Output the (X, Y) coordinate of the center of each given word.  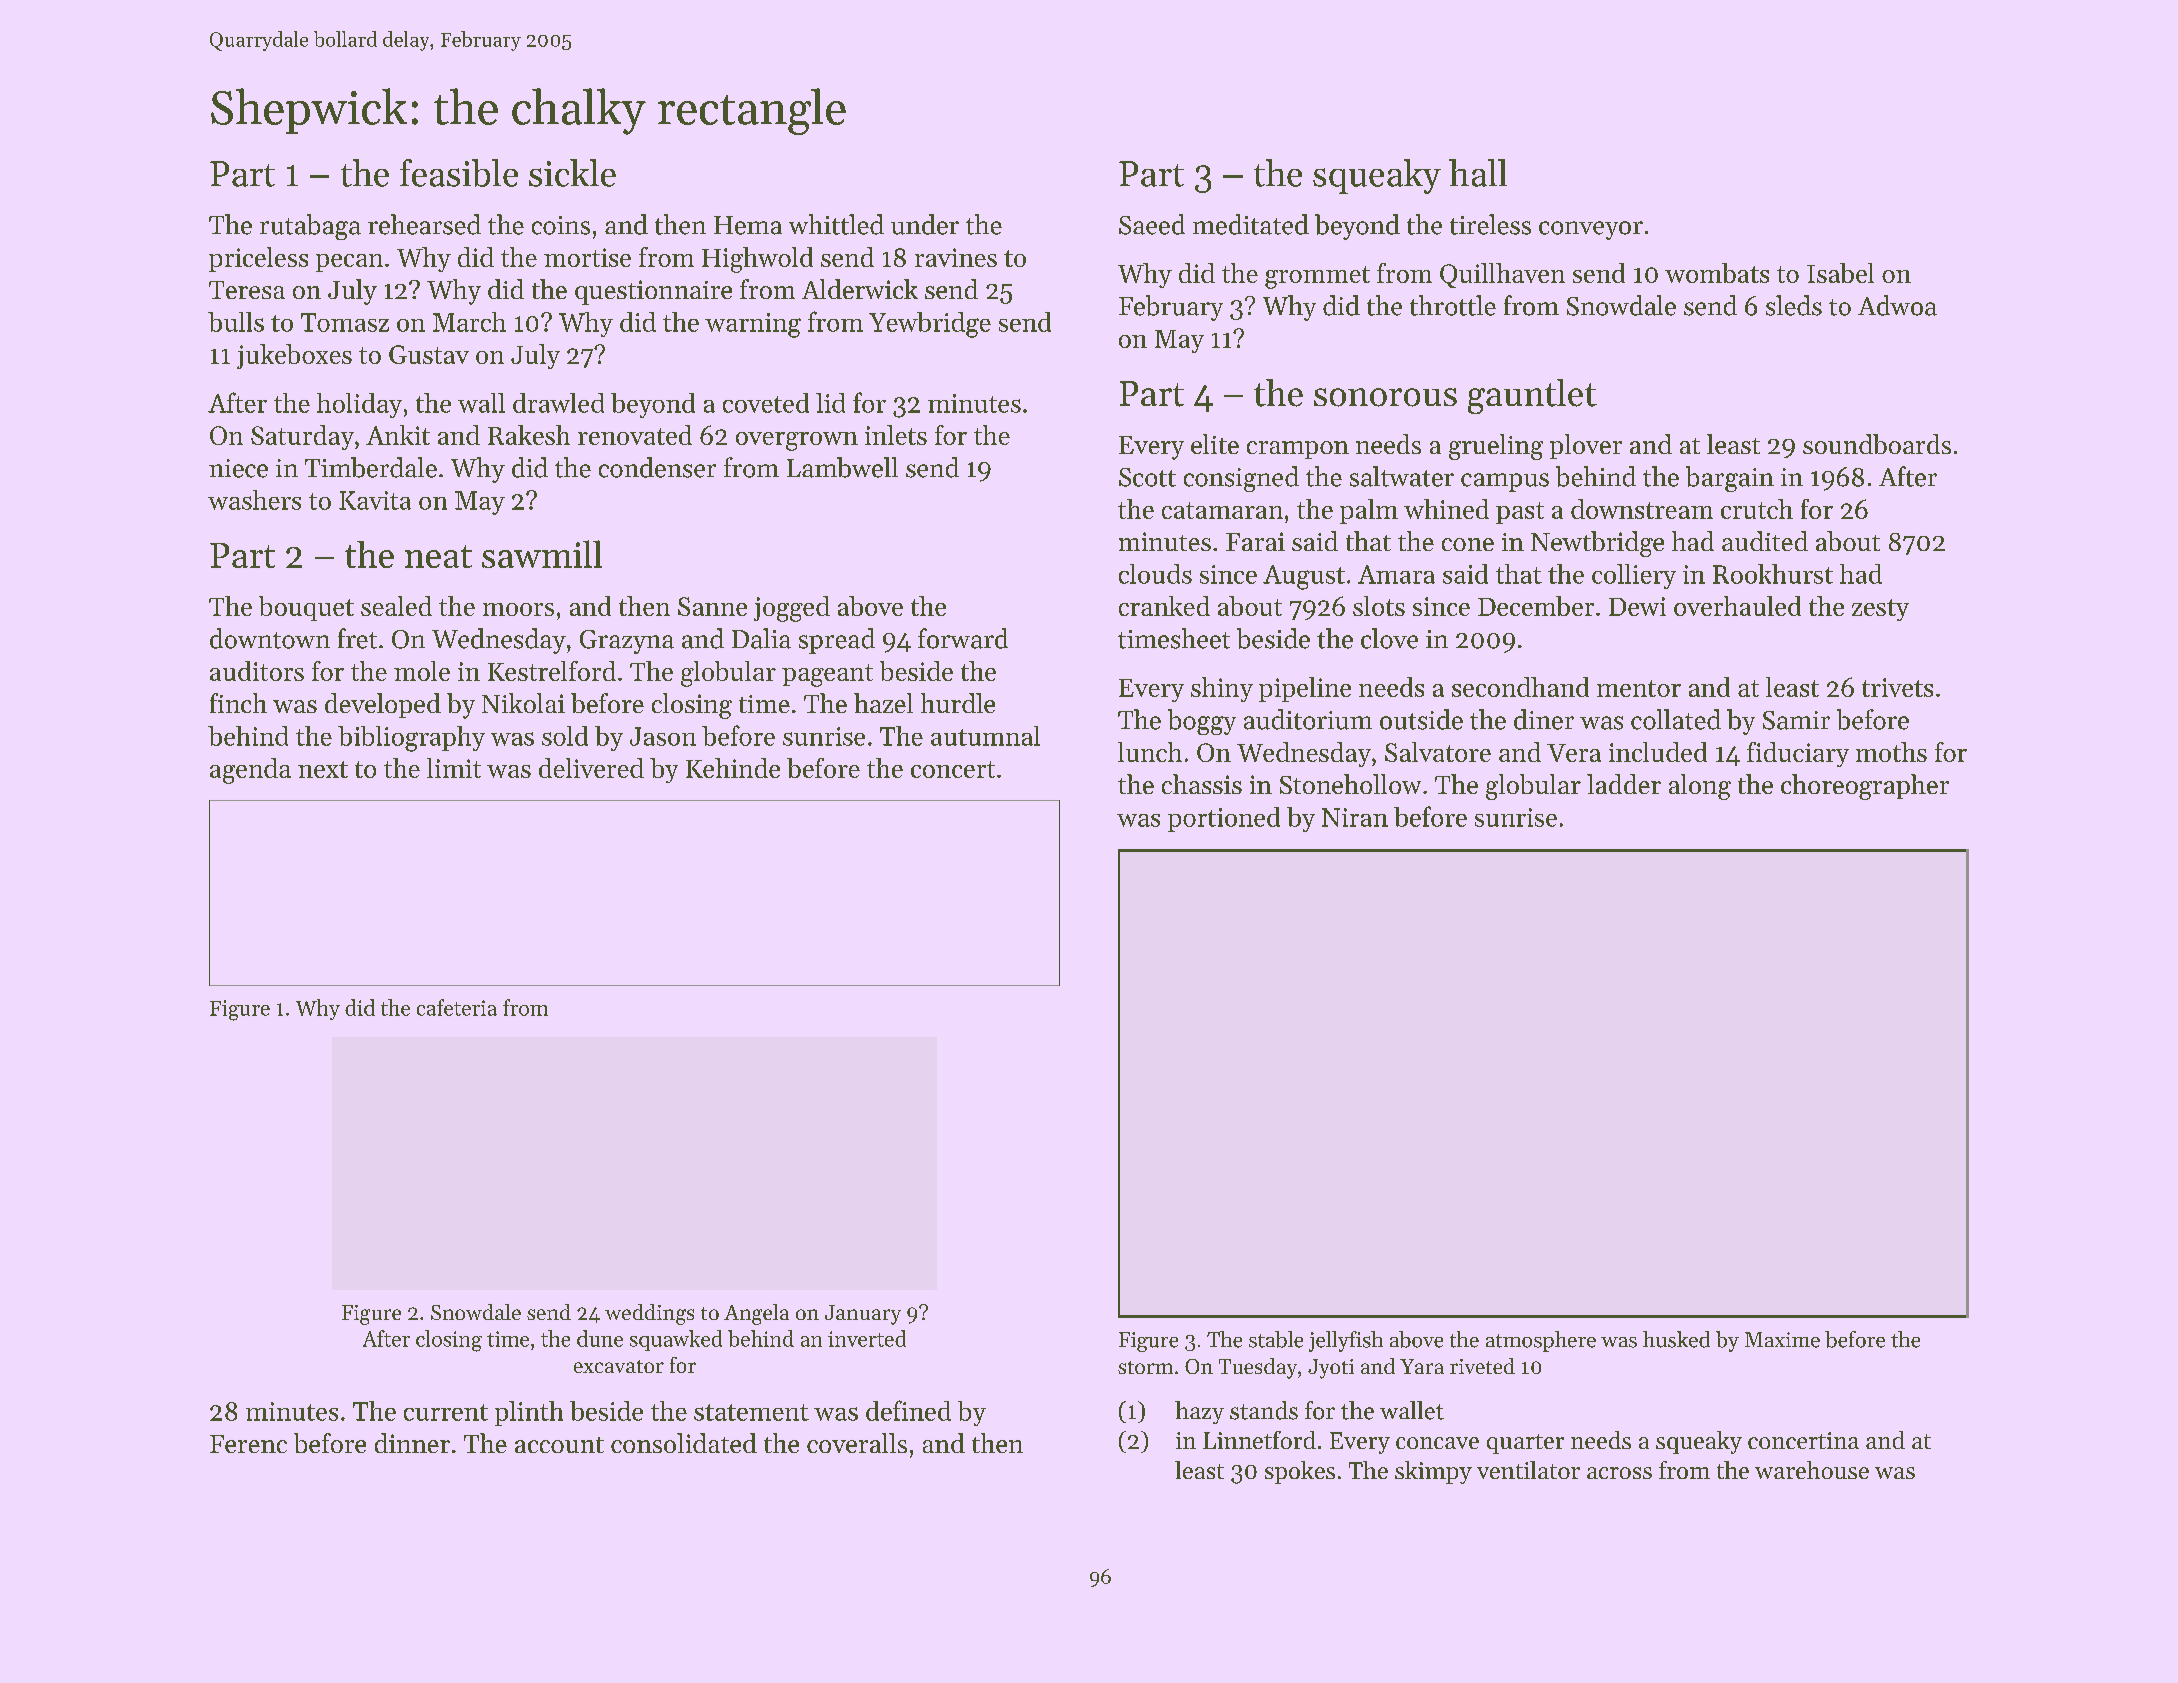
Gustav (429, 354)
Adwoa (1897, 305)
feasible (459, 173)
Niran (1355, 817)
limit (454, 768)
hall (1478, 173)
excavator (619, 1366)
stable (1276, 1339)
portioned (1224, 819)
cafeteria (457, 1007)
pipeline (1305, 689)
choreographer (1865, 787)
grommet (1317, 277)
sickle (572, 173)
